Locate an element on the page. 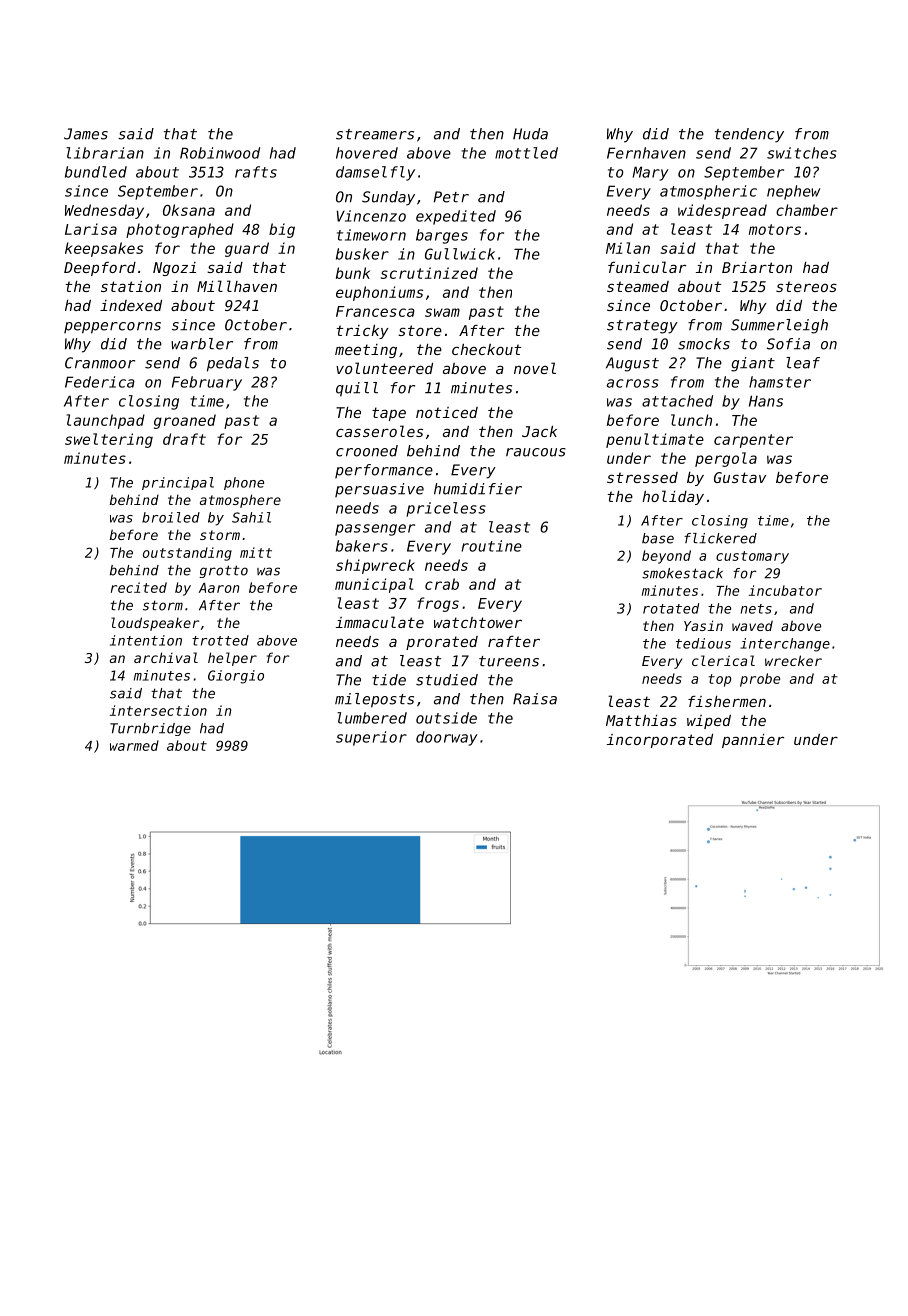 This image has width=908, height=1316. tendency is located at coordinates (749, 135).
